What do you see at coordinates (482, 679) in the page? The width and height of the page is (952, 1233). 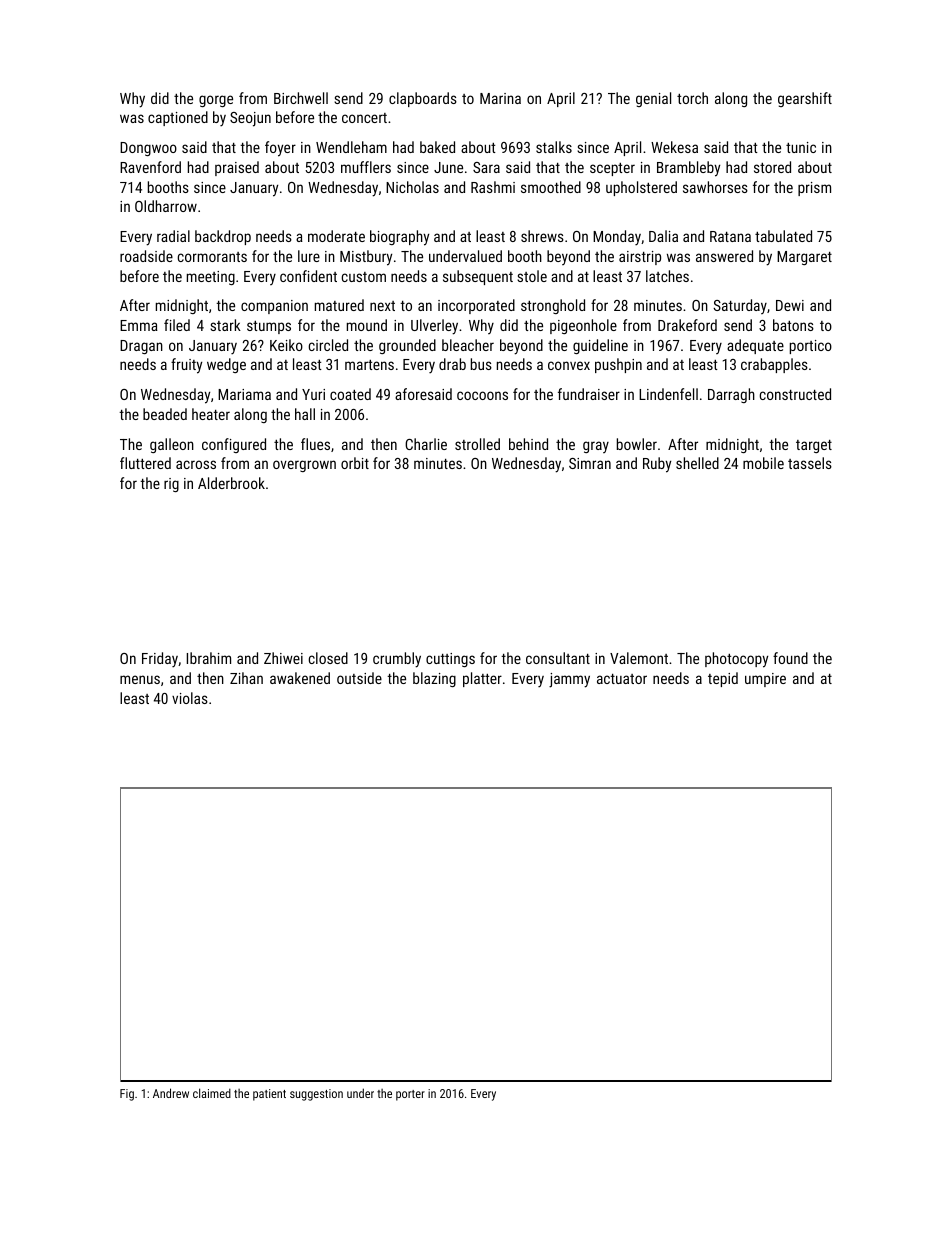 I see `platter` at bounding box center [482, 679].
